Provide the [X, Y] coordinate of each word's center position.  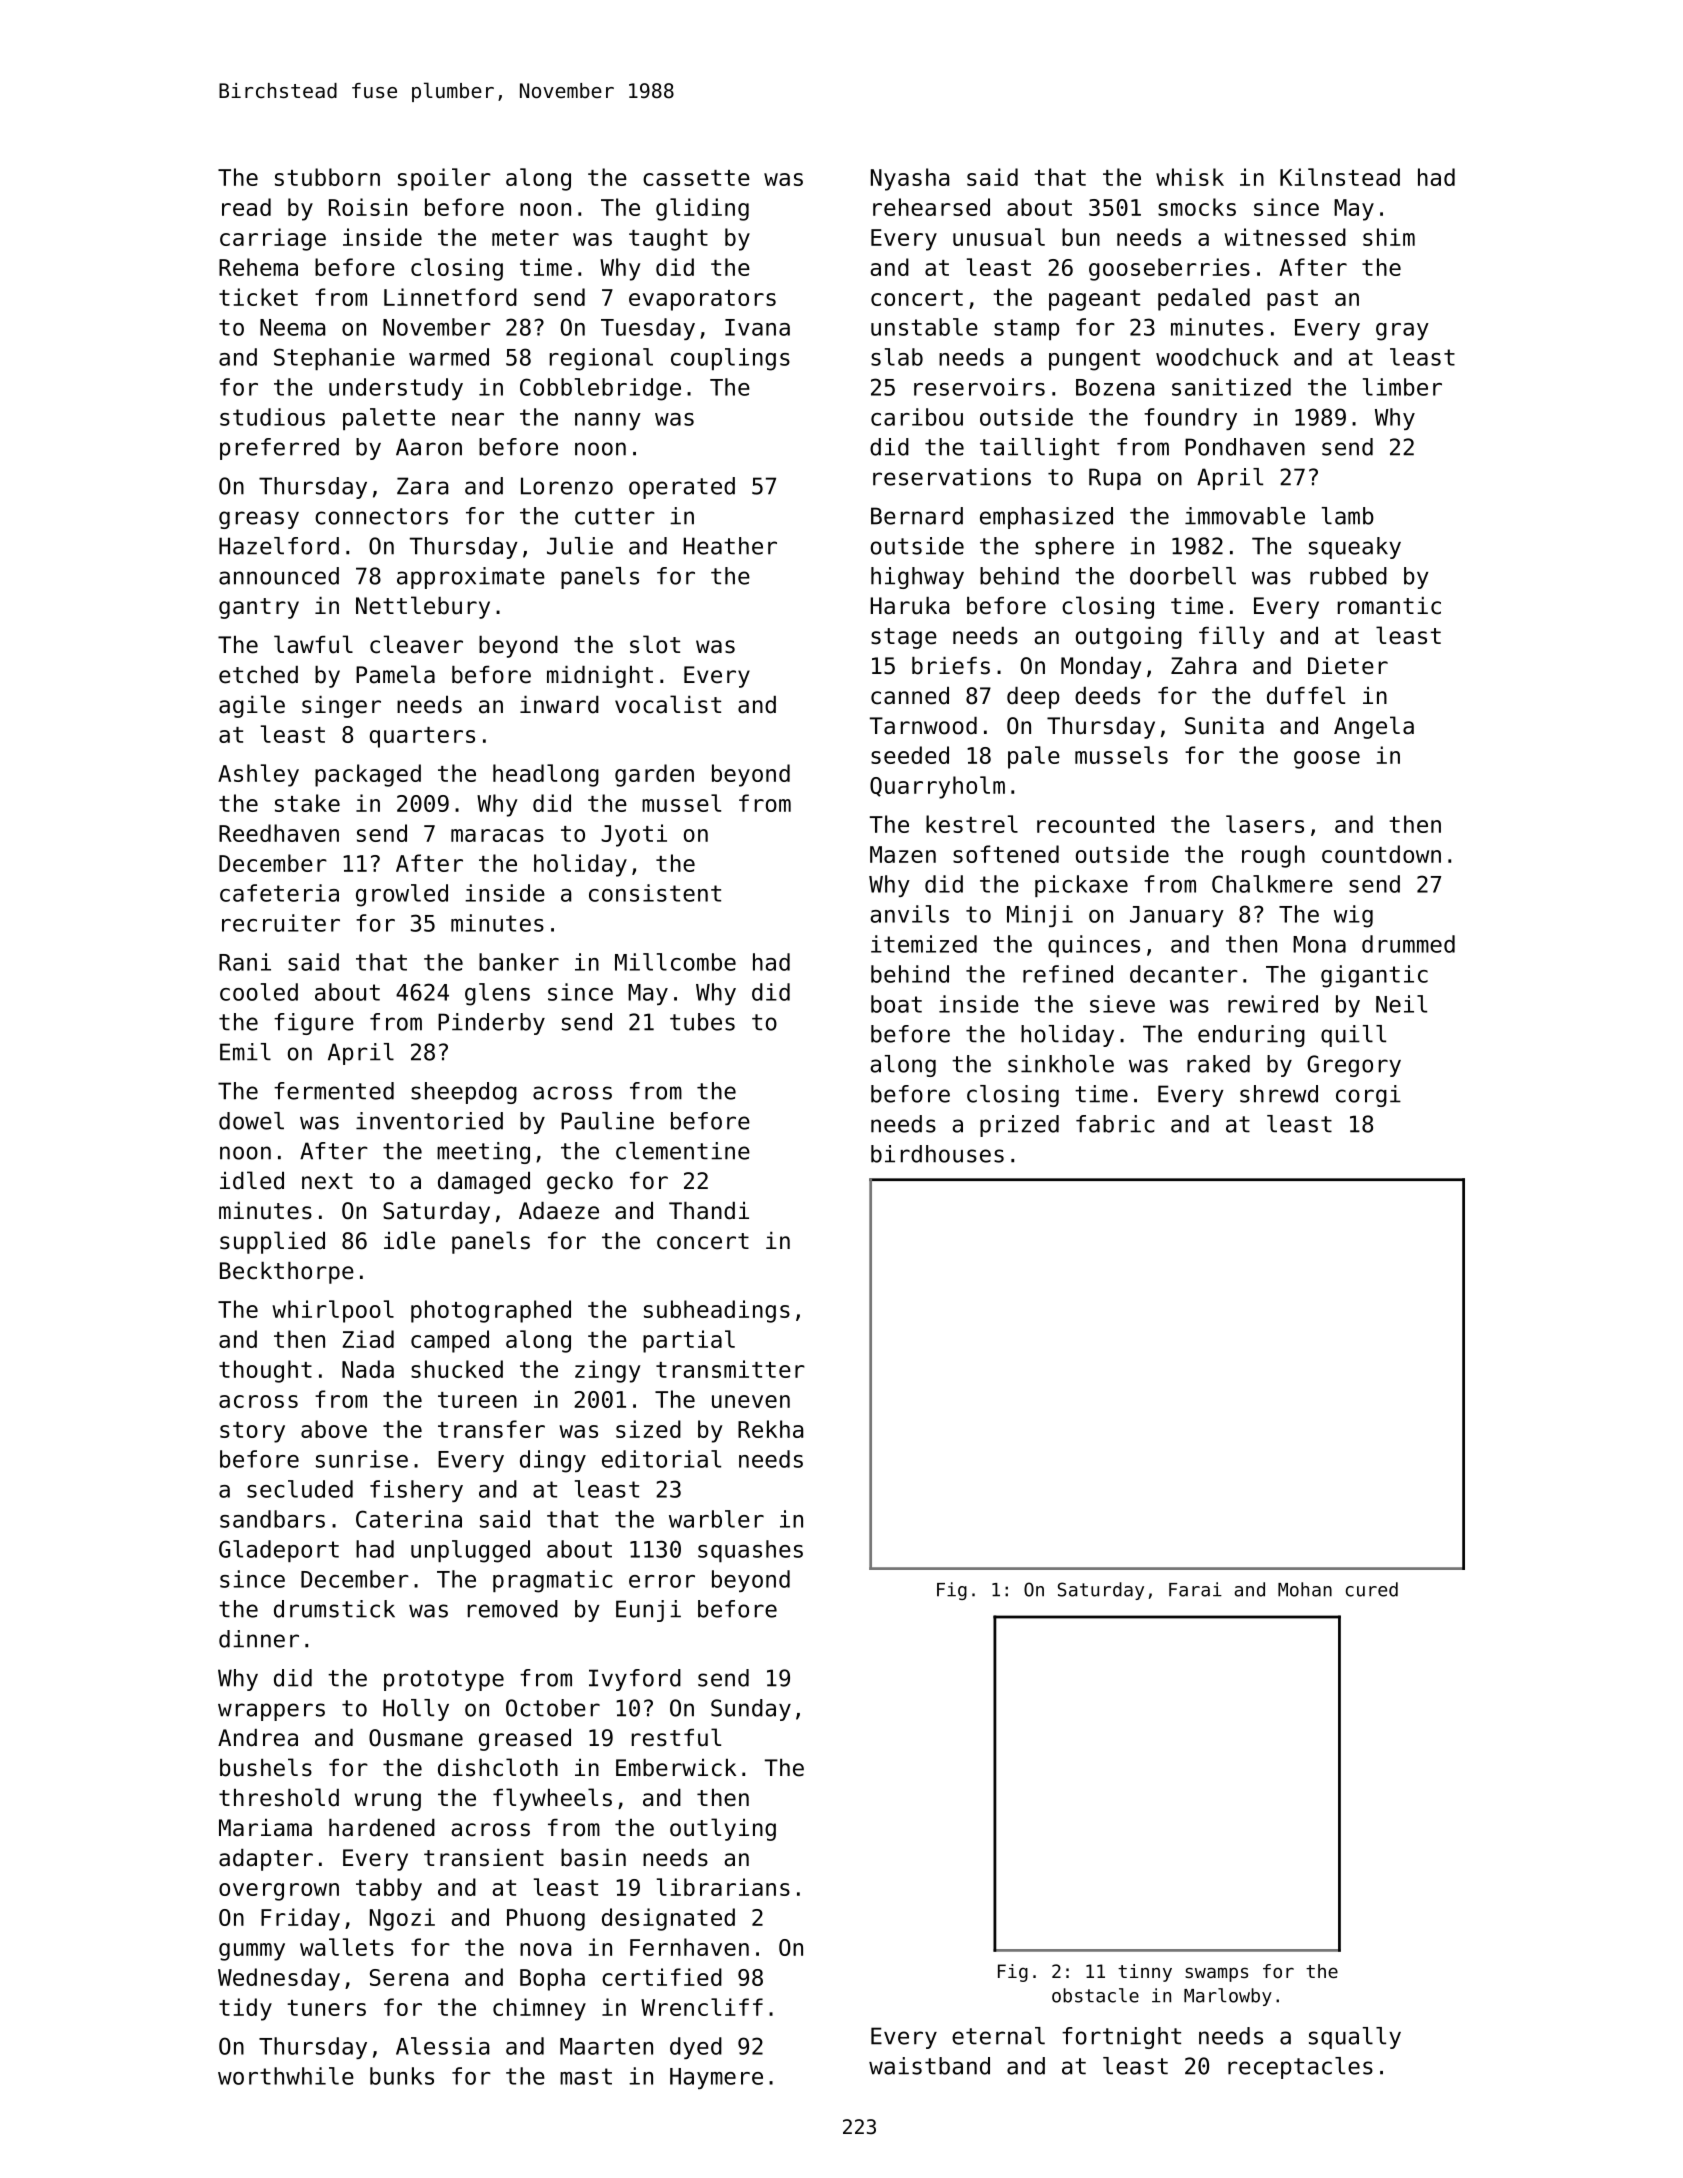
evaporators [702, 300]
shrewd [1279, 1094]
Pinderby [491, 1024]
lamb [1348, 516]
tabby [389, 1889]
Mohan [1305, 1589]
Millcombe [675, 962]
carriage [273, 239]
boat [896, 1004]
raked [1218, 1064]
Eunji [648, 1611]
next [327, 1181]
